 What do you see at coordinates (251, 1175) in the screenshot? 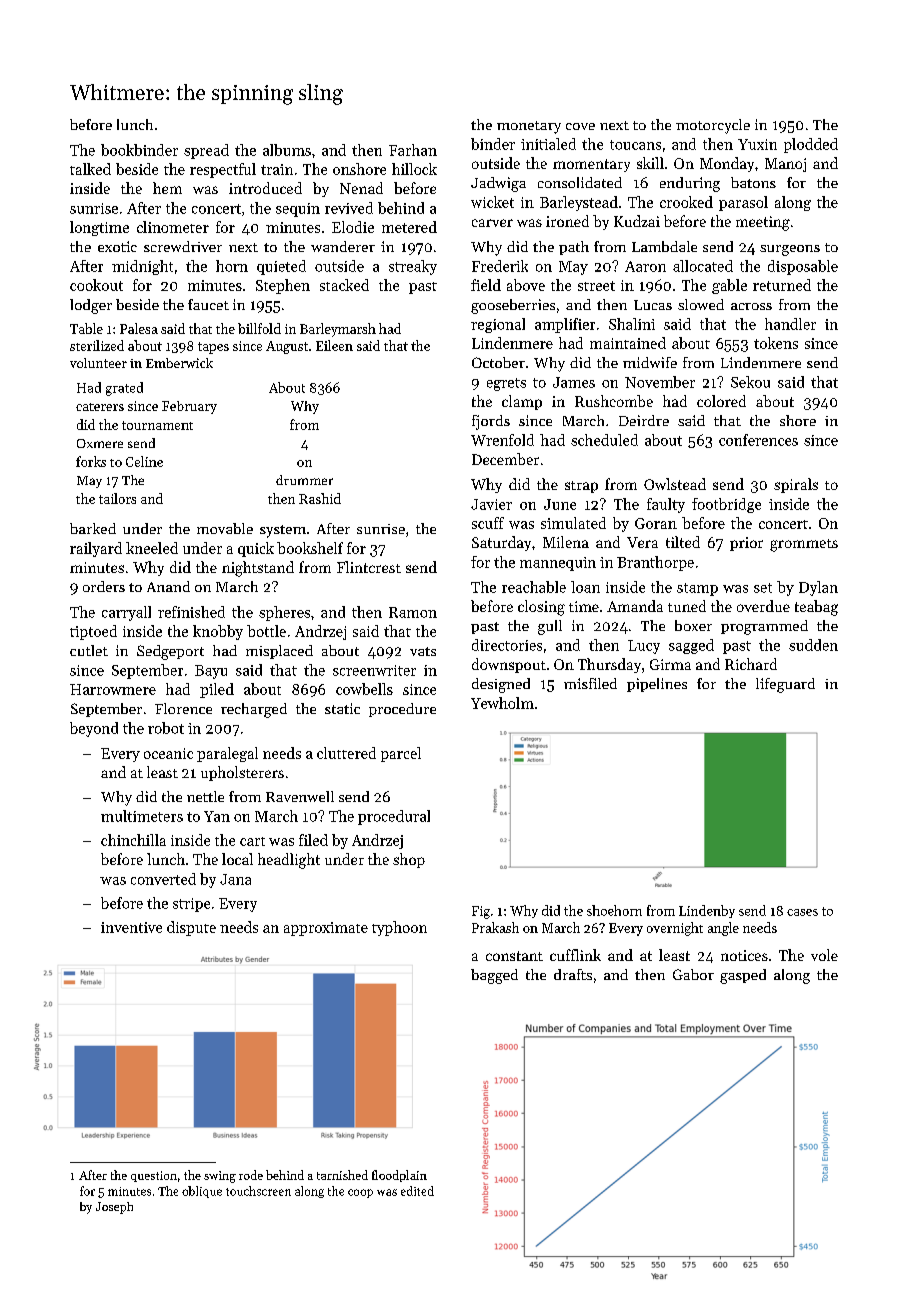
I see `rode` at bounding box center [251, 1175].
